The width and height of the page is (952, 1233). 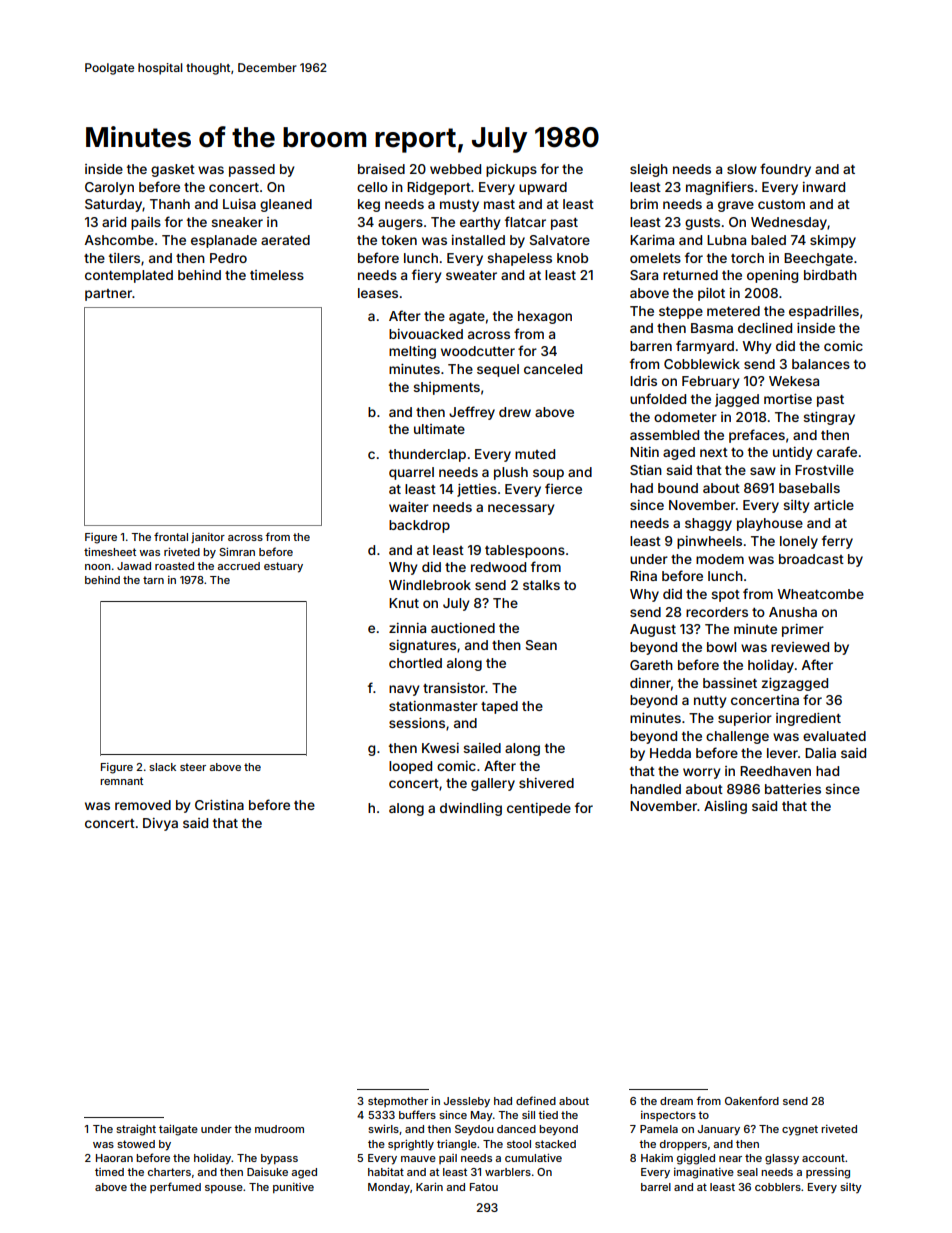 What do you see at coordinates (499, 707) in the page?
I see `taped` at bounding box center [499, 707].
